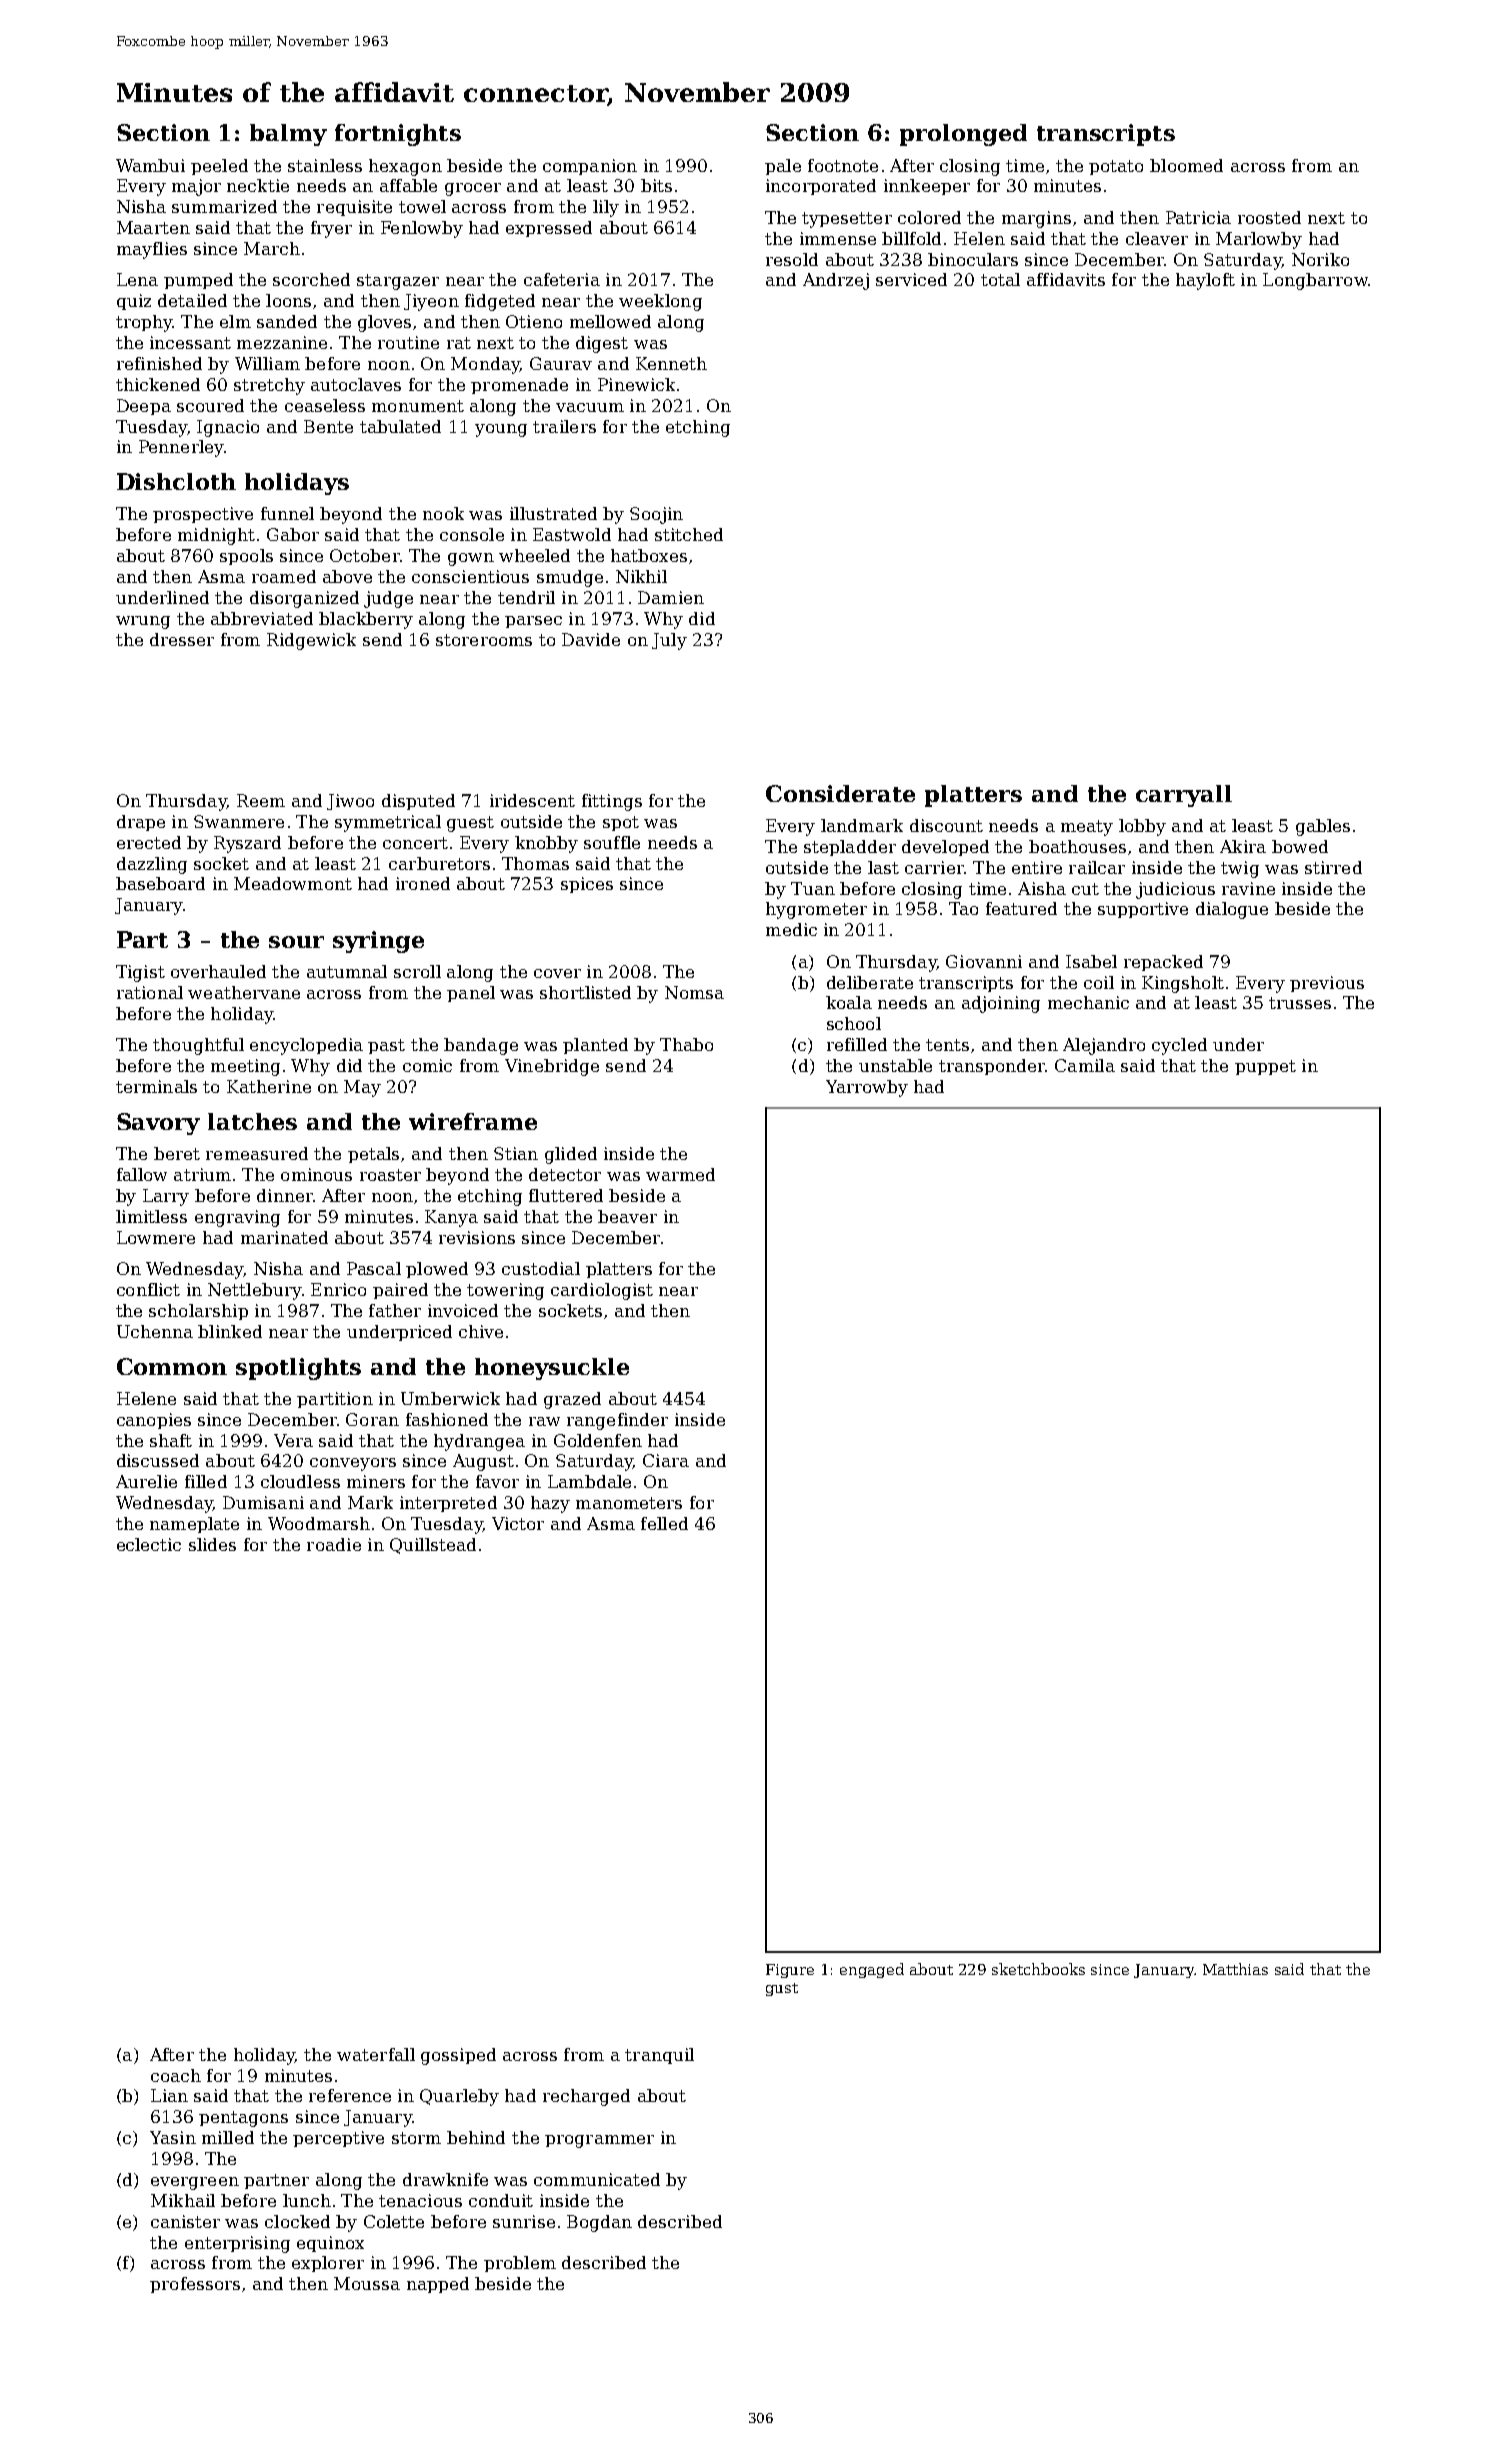  What do you see at coordinates (680, 1174) in the screenshot?
I see `warmed` at bounding box center [680, 1174].
